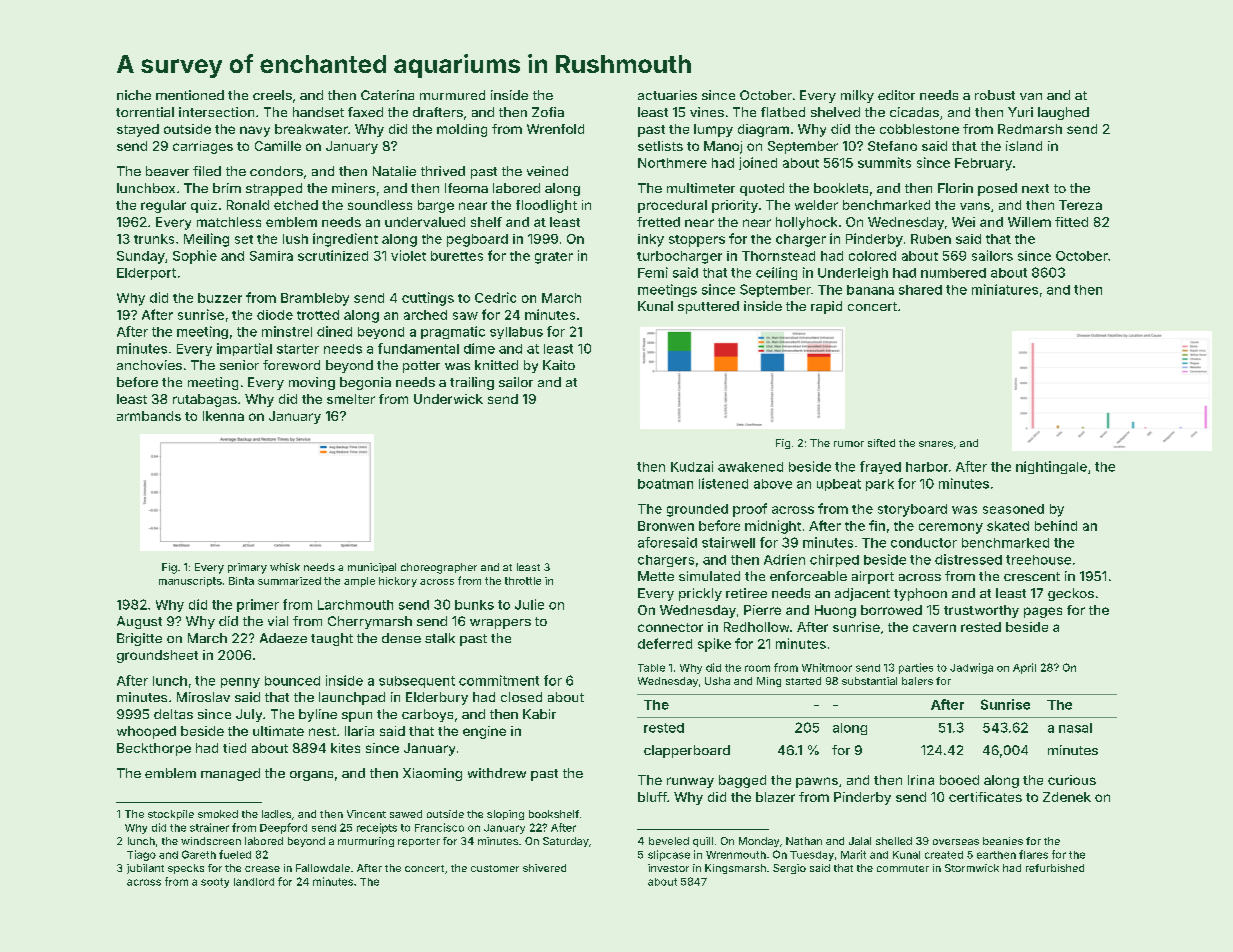 The image size is (1233, 952). What do you see at coordinates (499, 680) in the document?
I see `commitment` at bounding box center [499, 680].
